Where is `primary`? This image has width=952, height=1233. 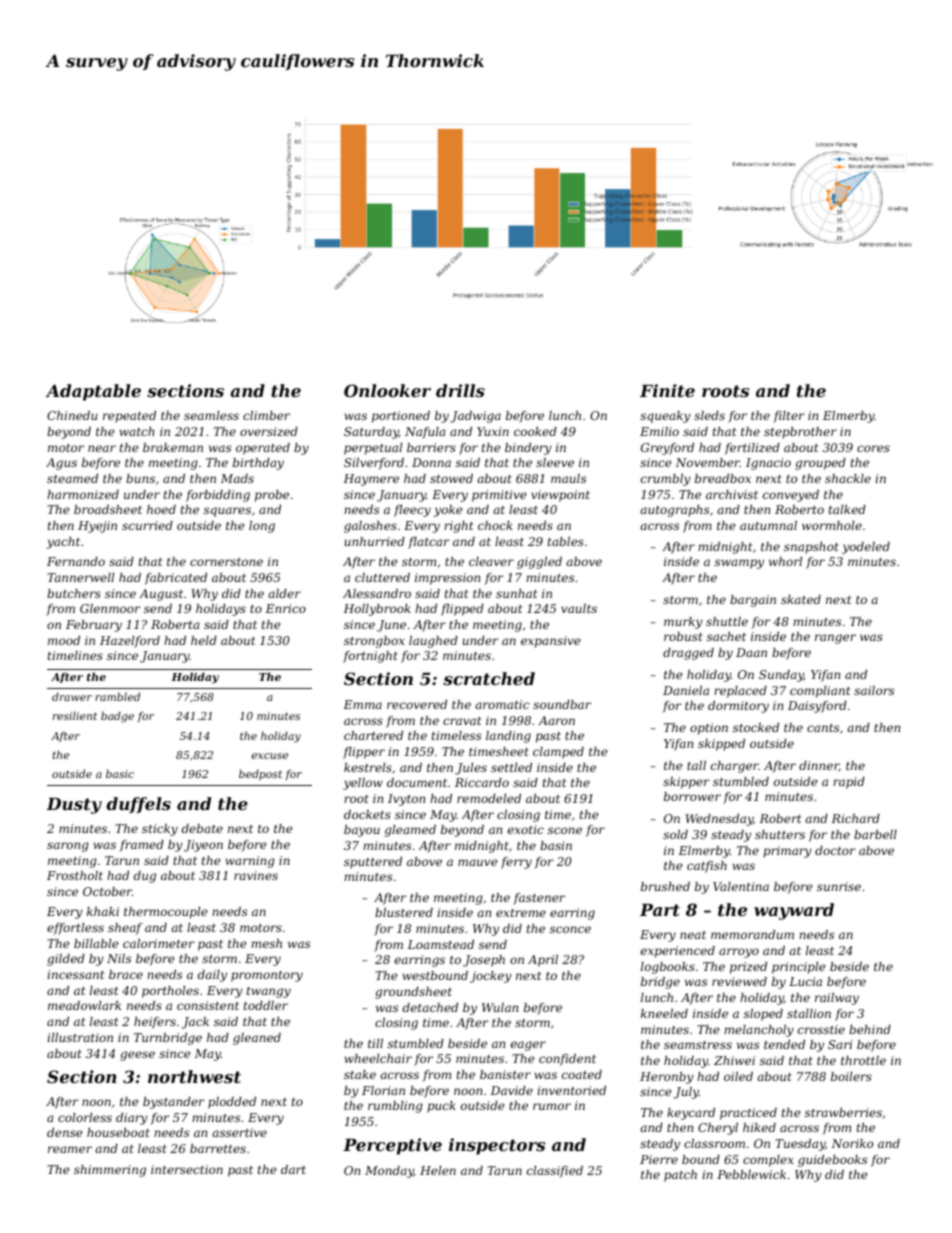
primary is located at coordinates (787, 852).
